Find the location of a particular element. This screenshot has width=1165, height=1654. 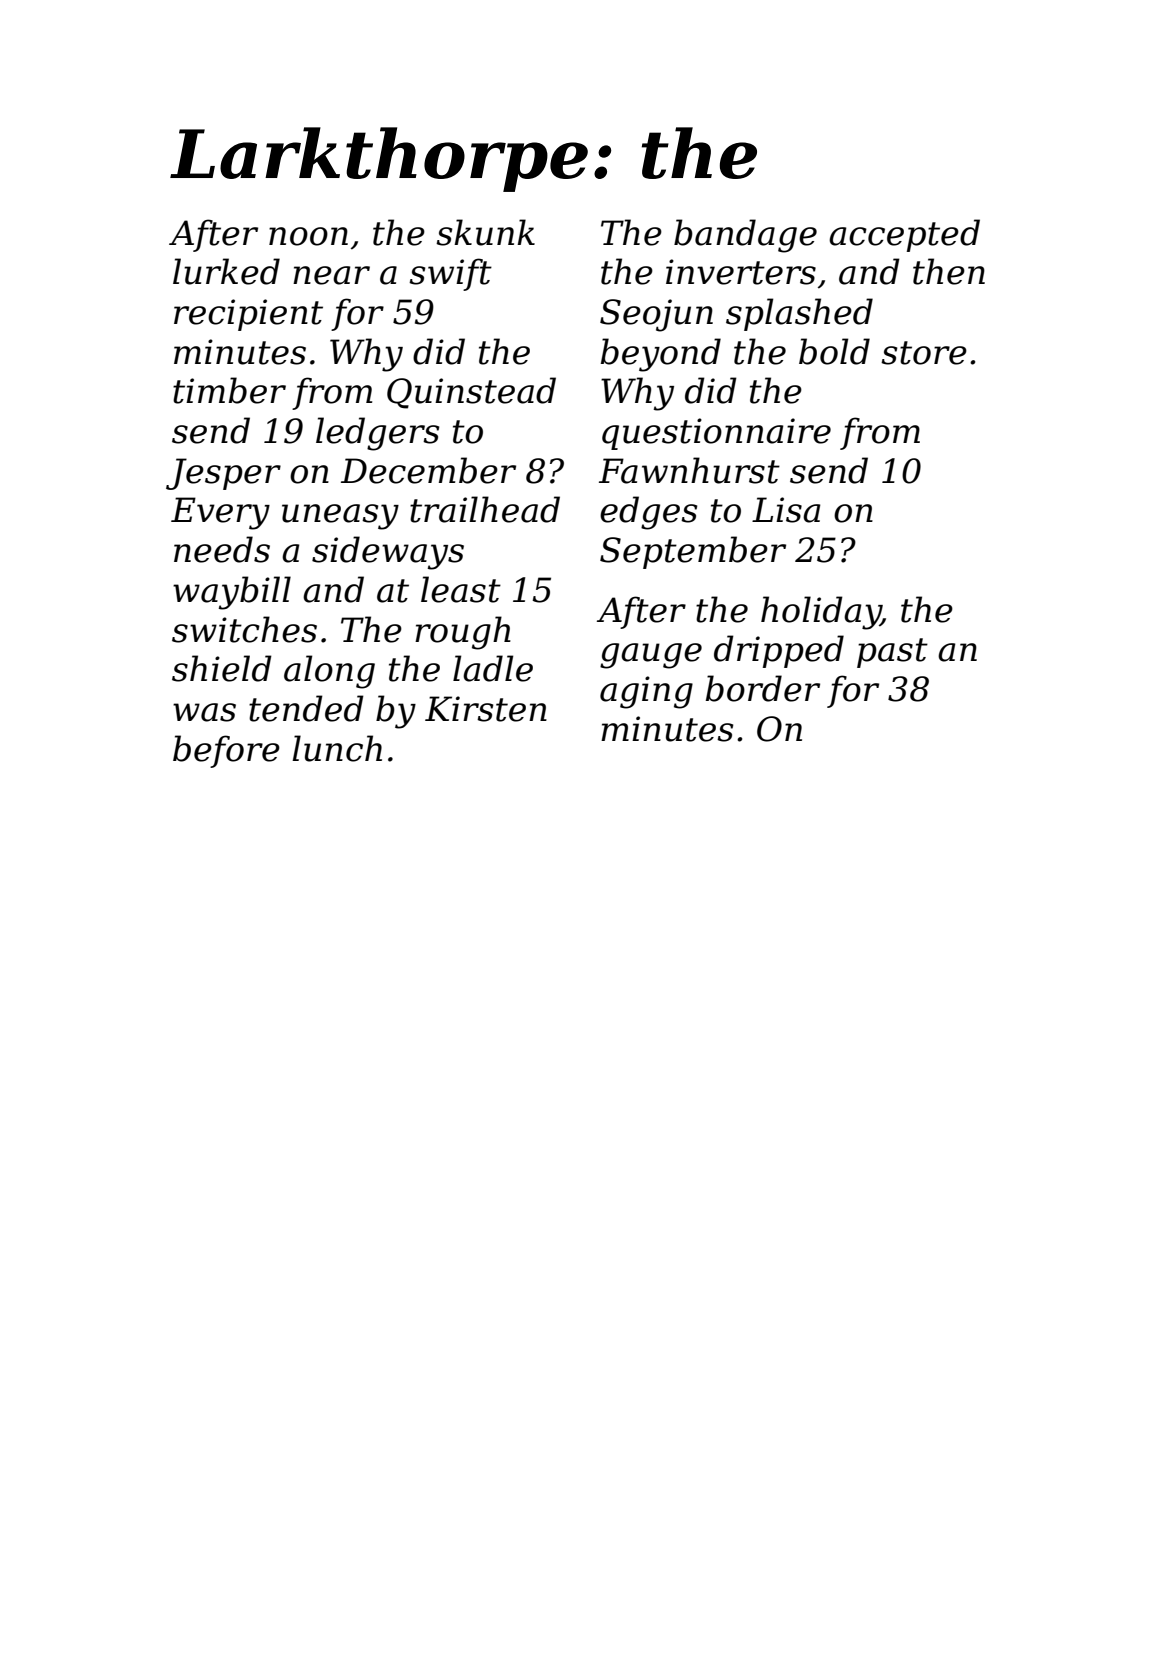

rough is located at coordinates (463, 633).
